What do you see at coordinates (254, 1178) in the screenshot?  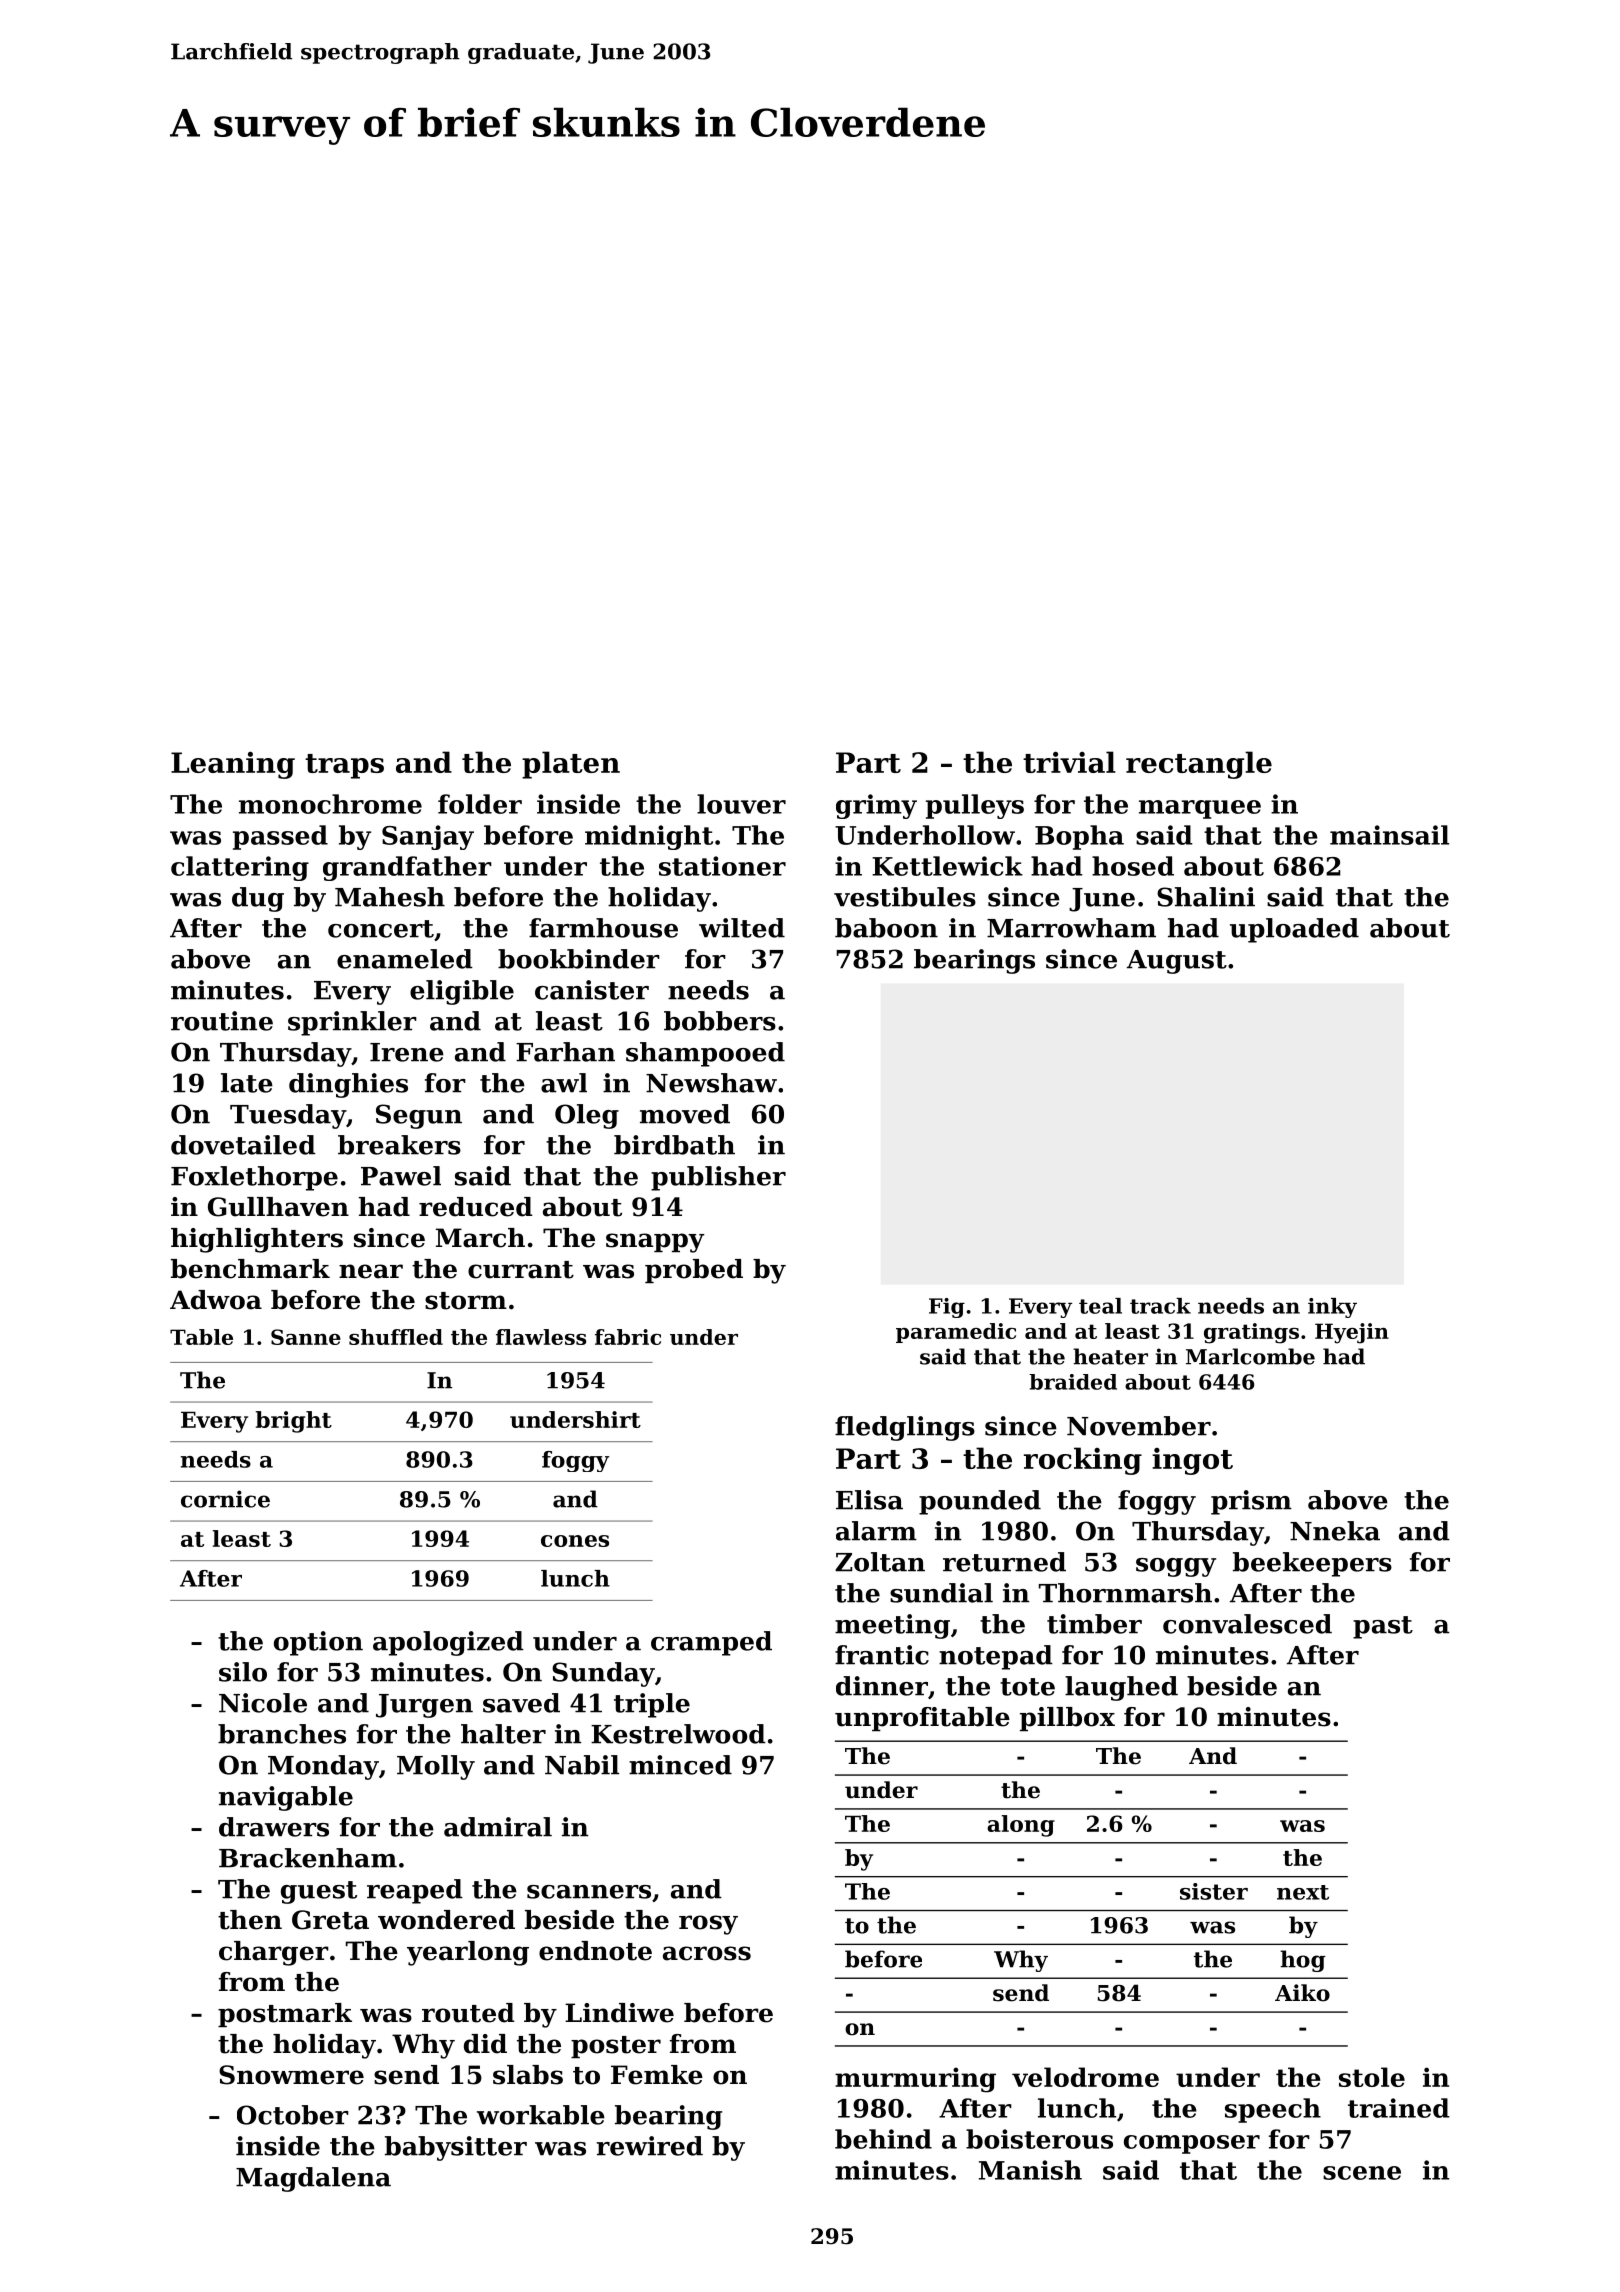 I see `Foxlethorpe` at bounding box center [254, 1178].
